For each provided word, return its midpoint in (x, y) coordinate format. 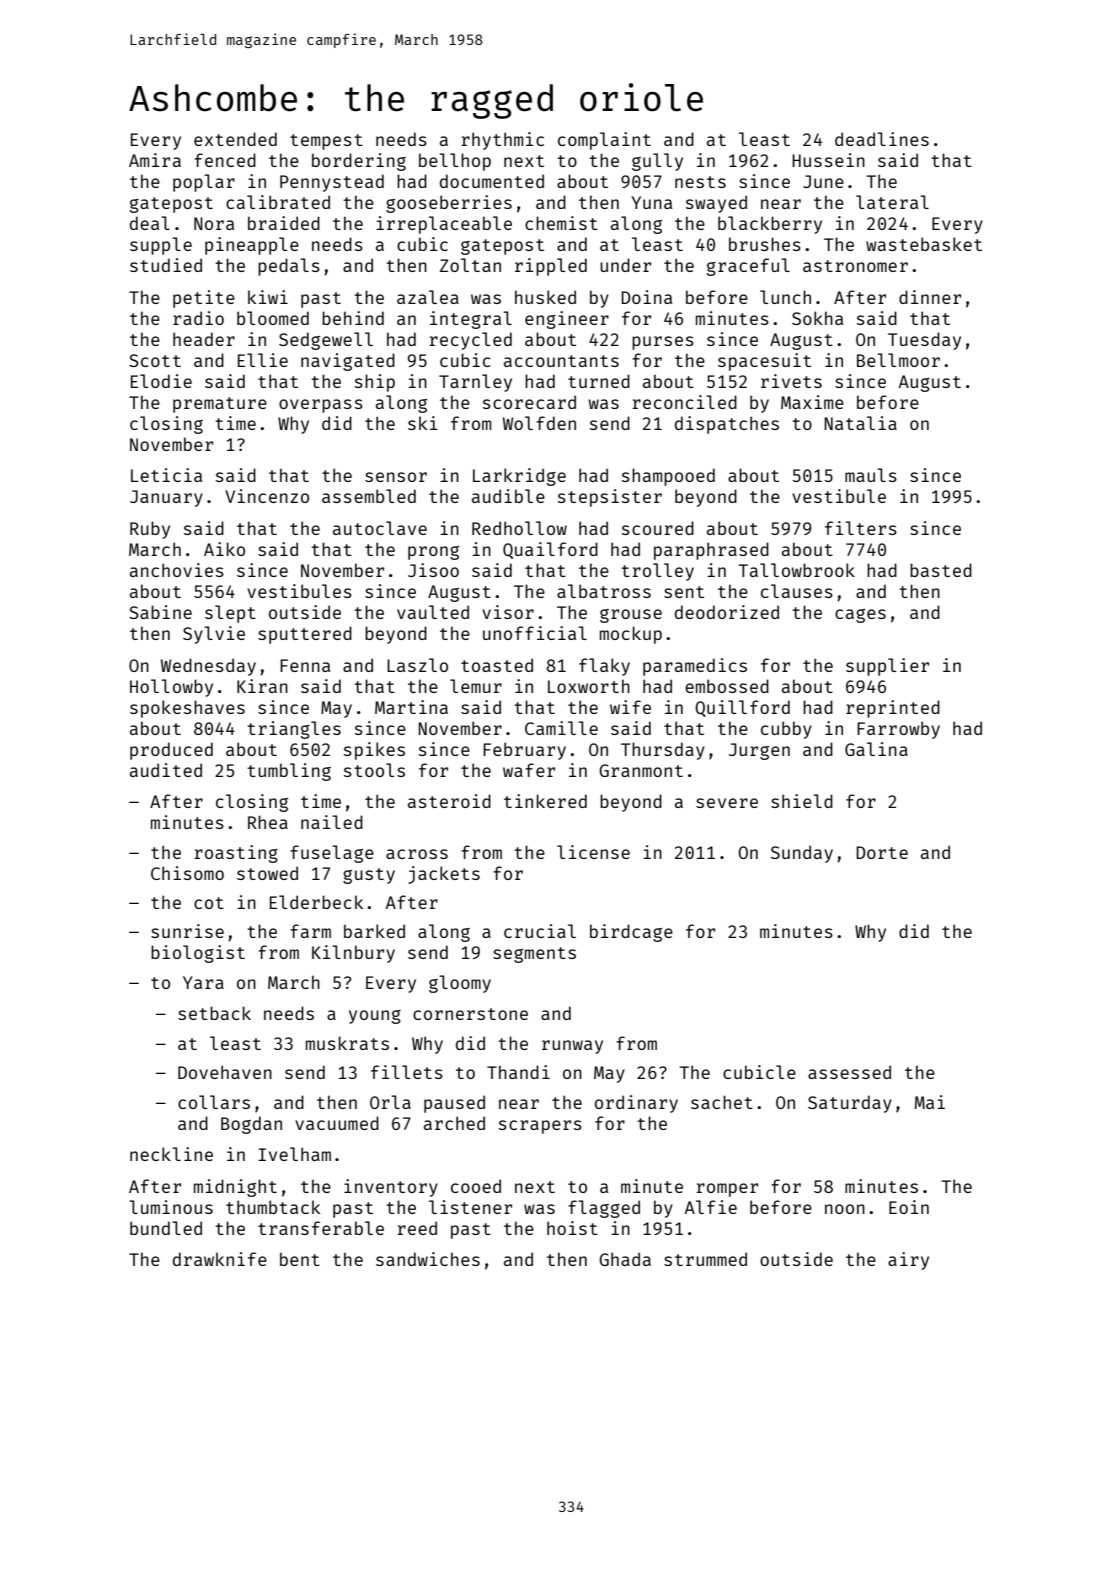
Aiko (224, 549)
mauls (871, 475)
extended (235, 139)
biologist (198, 954)
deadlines (882, 139)
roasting (236, 854)
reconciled (685, 402)
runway (572, 1047)
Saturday (850, 1104)
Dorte (882, 852)
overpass (321, 406)
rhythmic (503, 141)
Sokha (817, 318)
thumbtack (273, 1207)
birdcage (631, 933)
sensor (396, 477)
